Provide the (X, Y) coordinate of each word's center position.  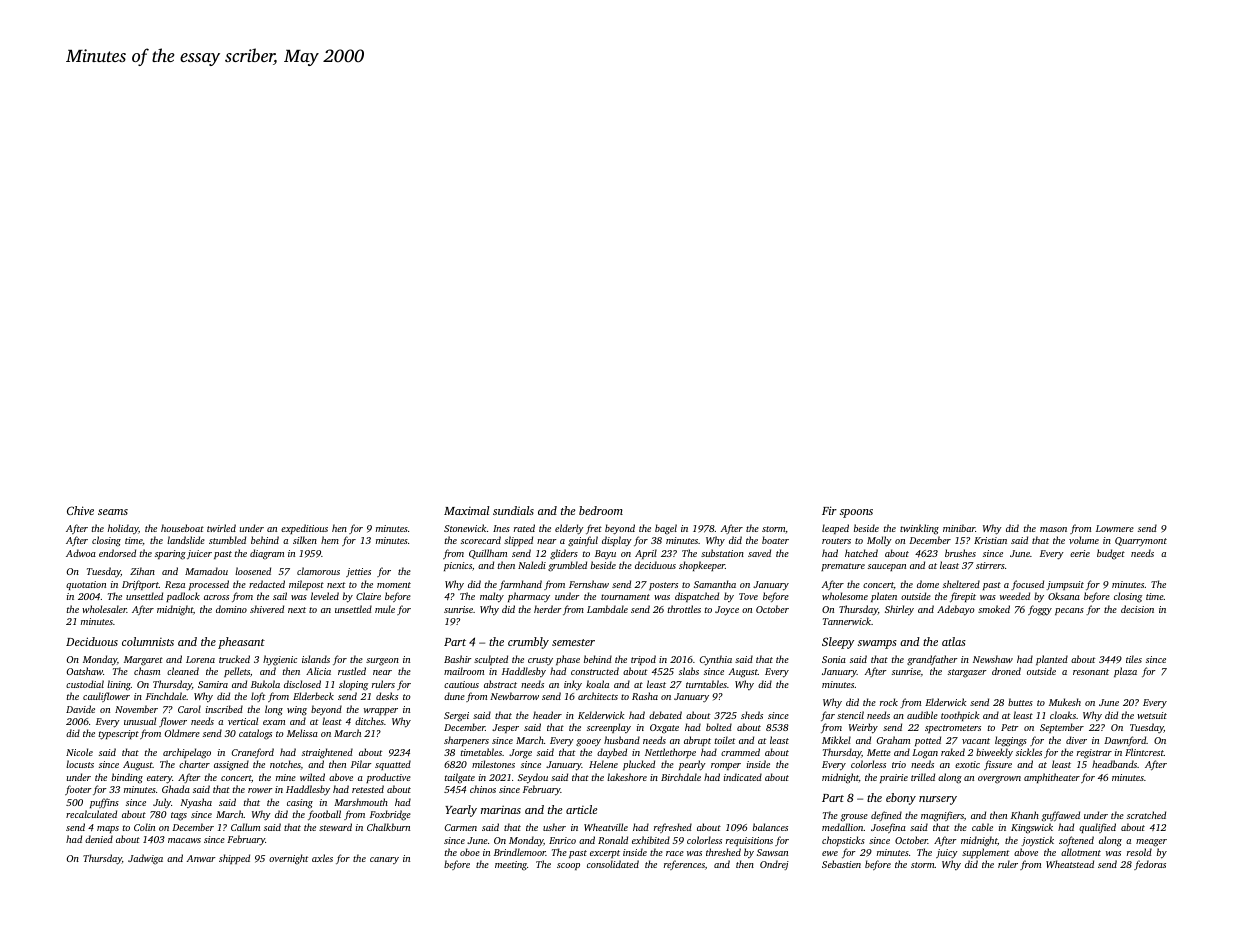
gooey (588, 743)
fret (594, 529)
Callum (245, 827)
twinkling (919, 529)
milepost (306, 585)
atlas (954, 641)
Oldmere (182, 733)
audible (922, 715)
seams (113, 512)
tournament (625, 597)
